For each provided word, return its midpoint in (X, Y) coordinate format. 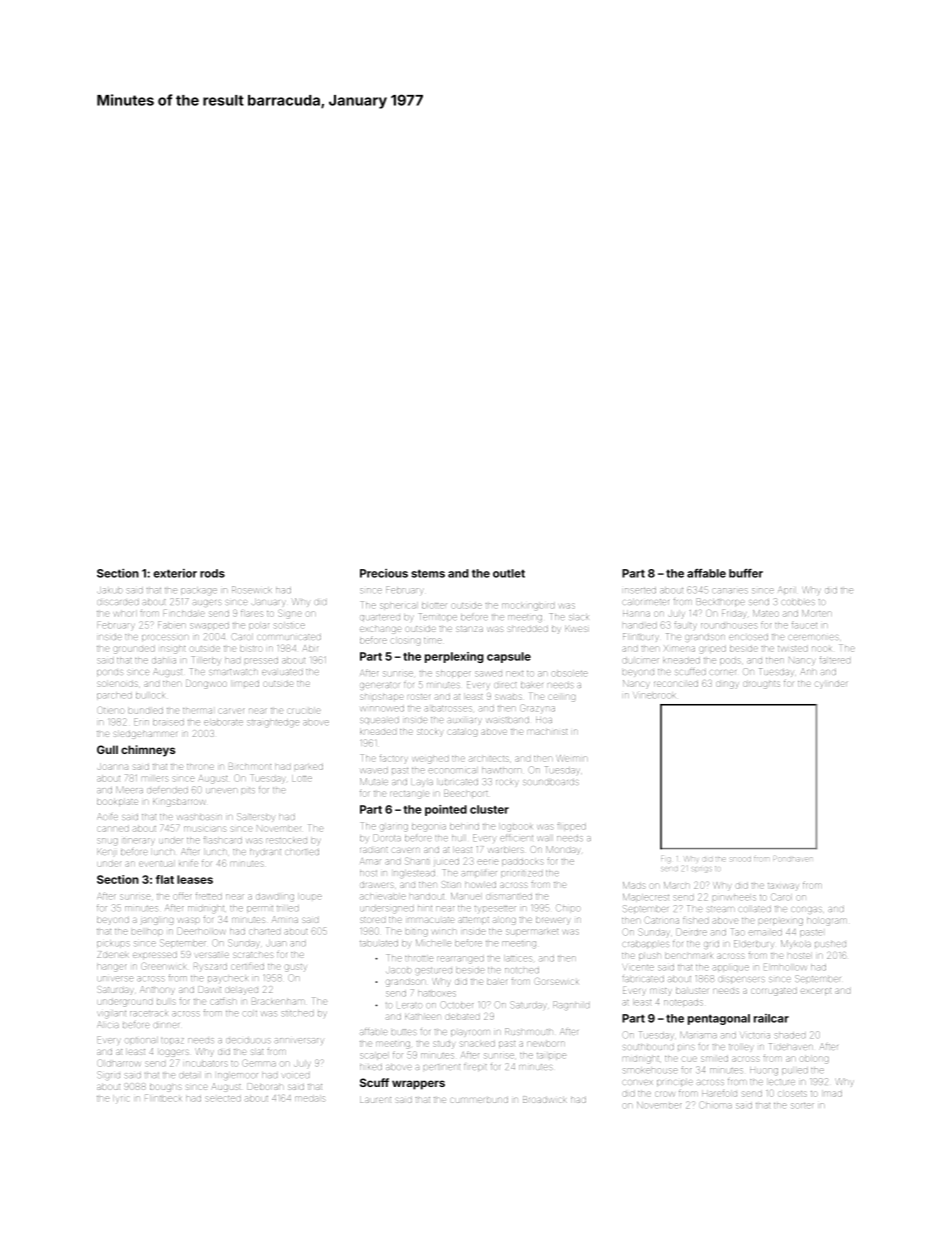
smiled (714, 1059)
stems (428, 573)
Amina (285, 919)
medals (310, 1099)
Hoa (544, 720)
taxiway (783, 886)
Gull (107, 749)
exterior (175, 573)
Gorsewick (556, 981)
